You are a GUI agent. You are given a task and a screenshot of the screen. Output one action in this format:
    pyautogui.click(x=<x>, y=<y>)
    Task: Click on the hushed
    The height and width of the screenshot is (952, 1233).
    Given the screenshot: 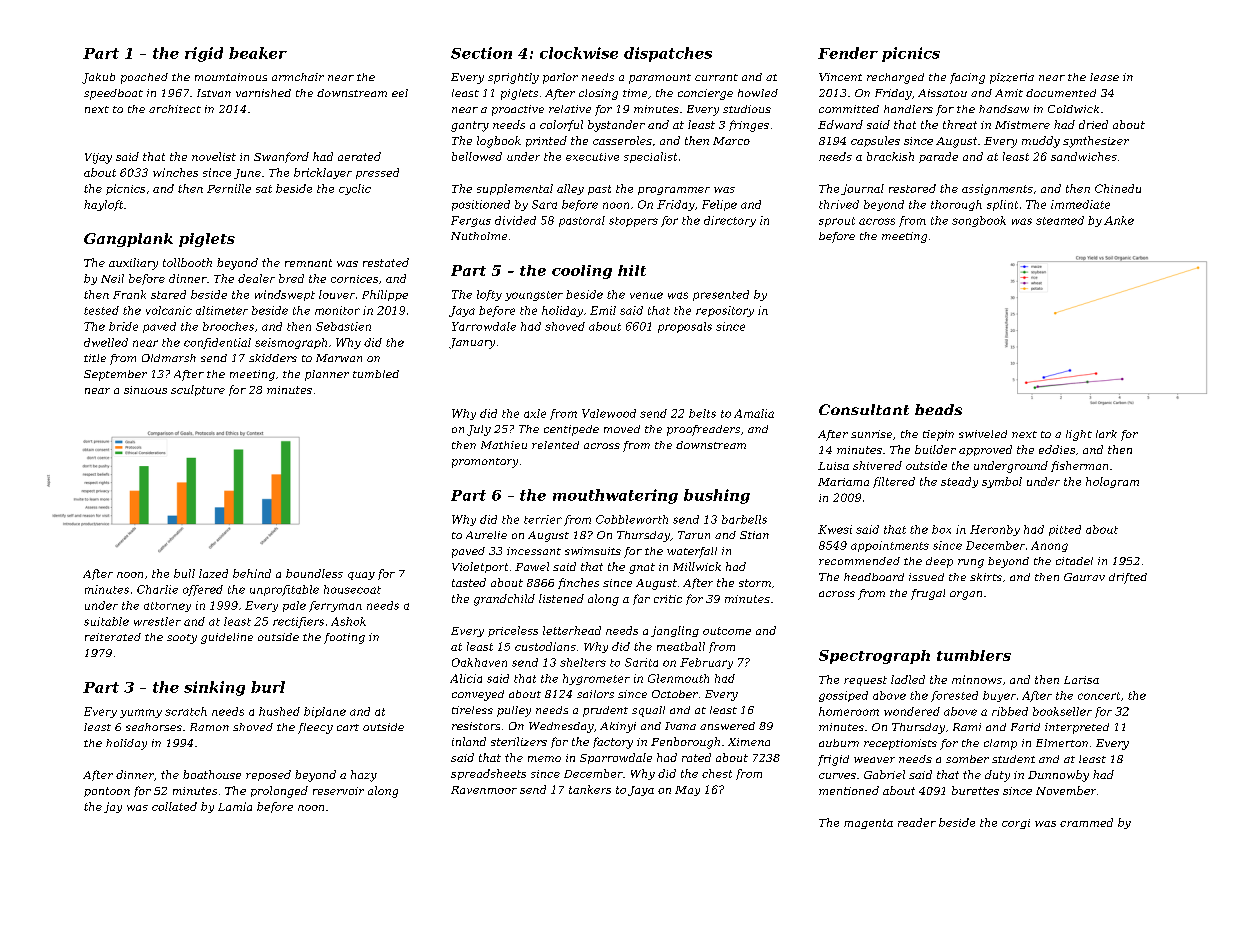 What is the action you would take?
    pyautogui.click(x=279, y=711)
